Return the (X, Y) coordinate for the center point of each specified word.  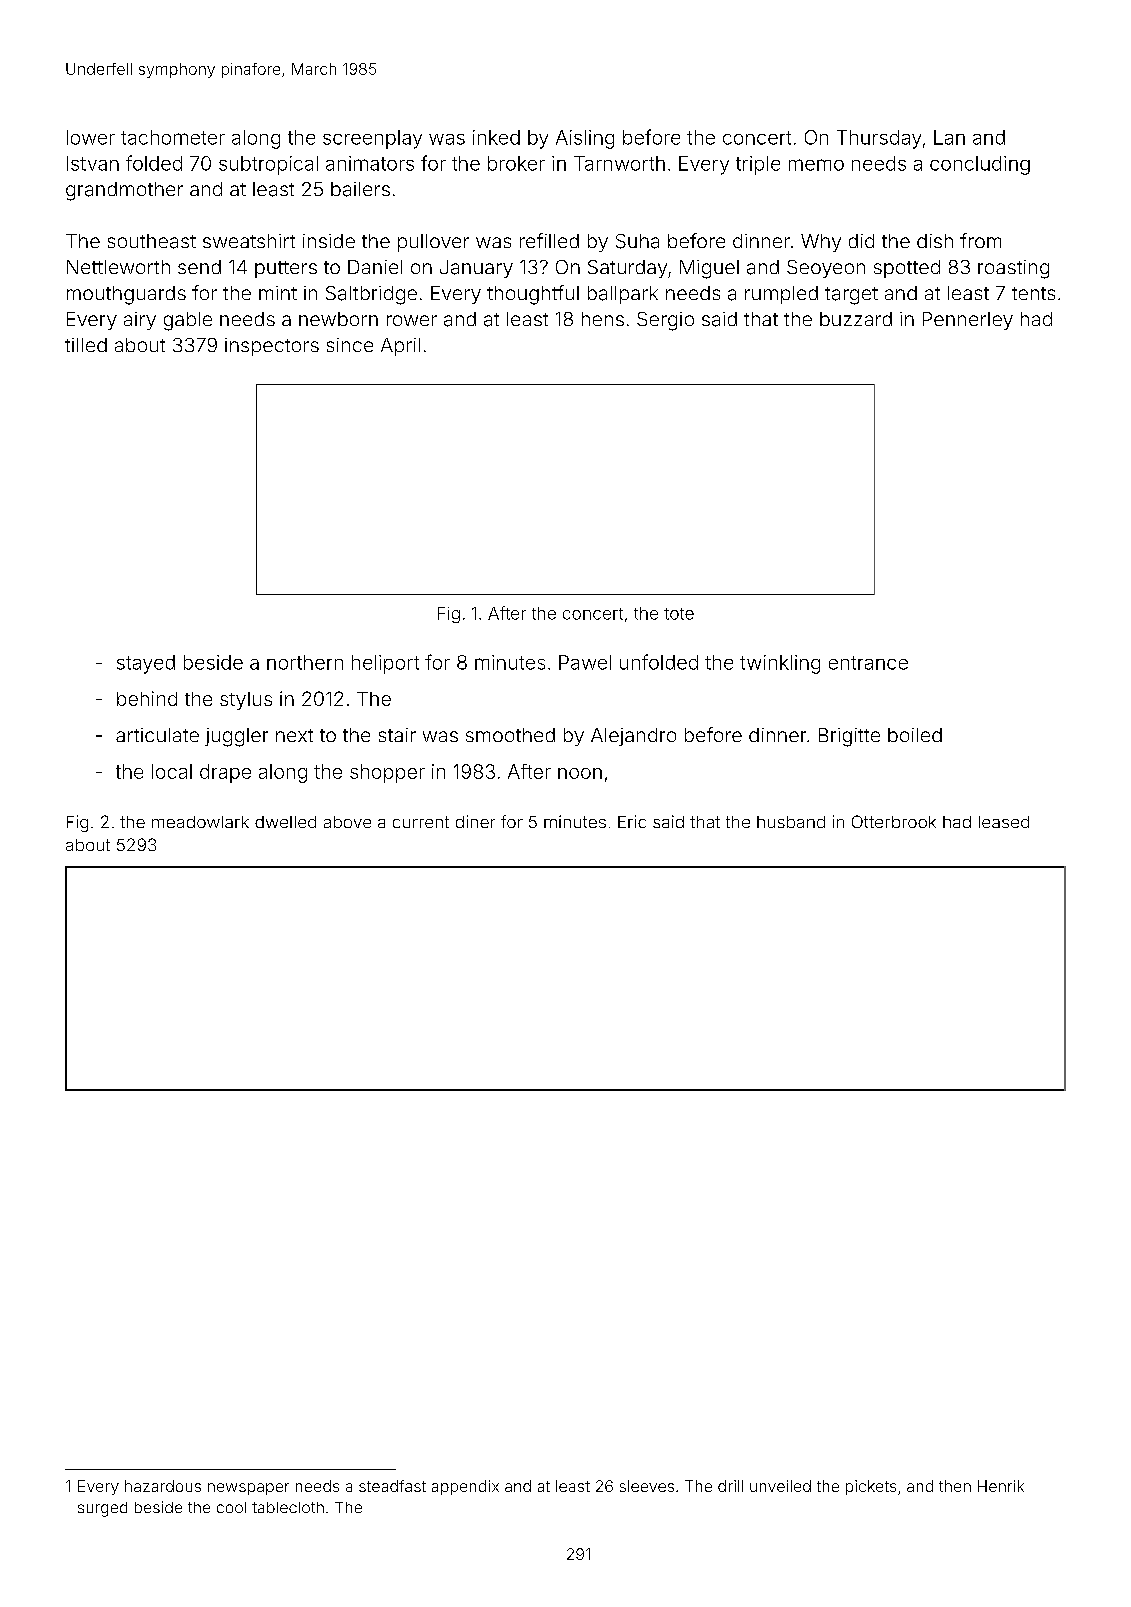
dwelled (285, 822)
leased (1004, 822)
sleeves (647, 1486)
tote (679, 614)
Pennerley (968, 321)
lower (91, 137)
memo (816, 165)
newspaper (248, 1489)
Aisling (585, 139)
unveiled (780, 1486)
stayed (146, 664)
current (421, 822)
